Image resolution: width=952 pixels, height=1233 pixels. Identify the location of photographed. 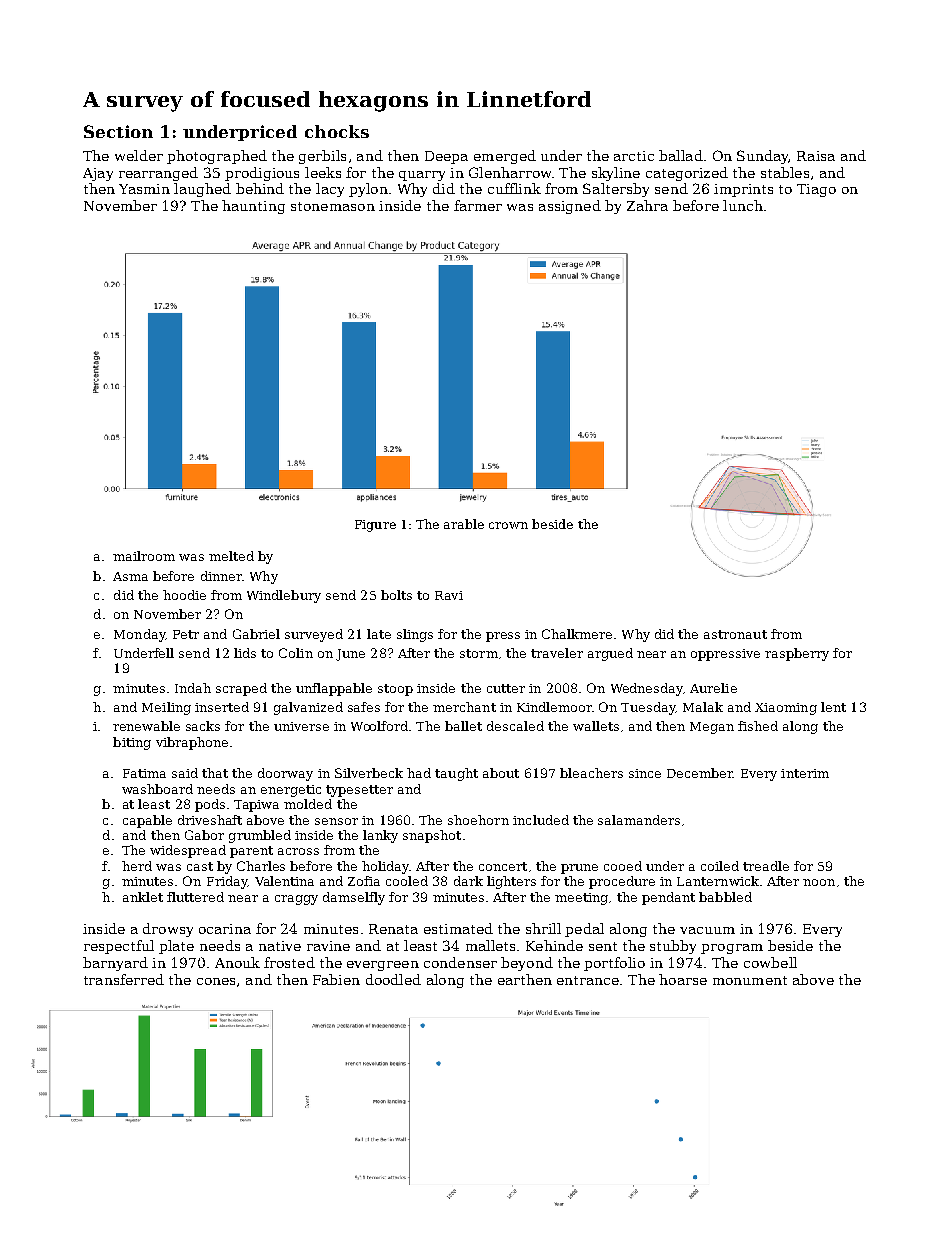
(217, 157).
